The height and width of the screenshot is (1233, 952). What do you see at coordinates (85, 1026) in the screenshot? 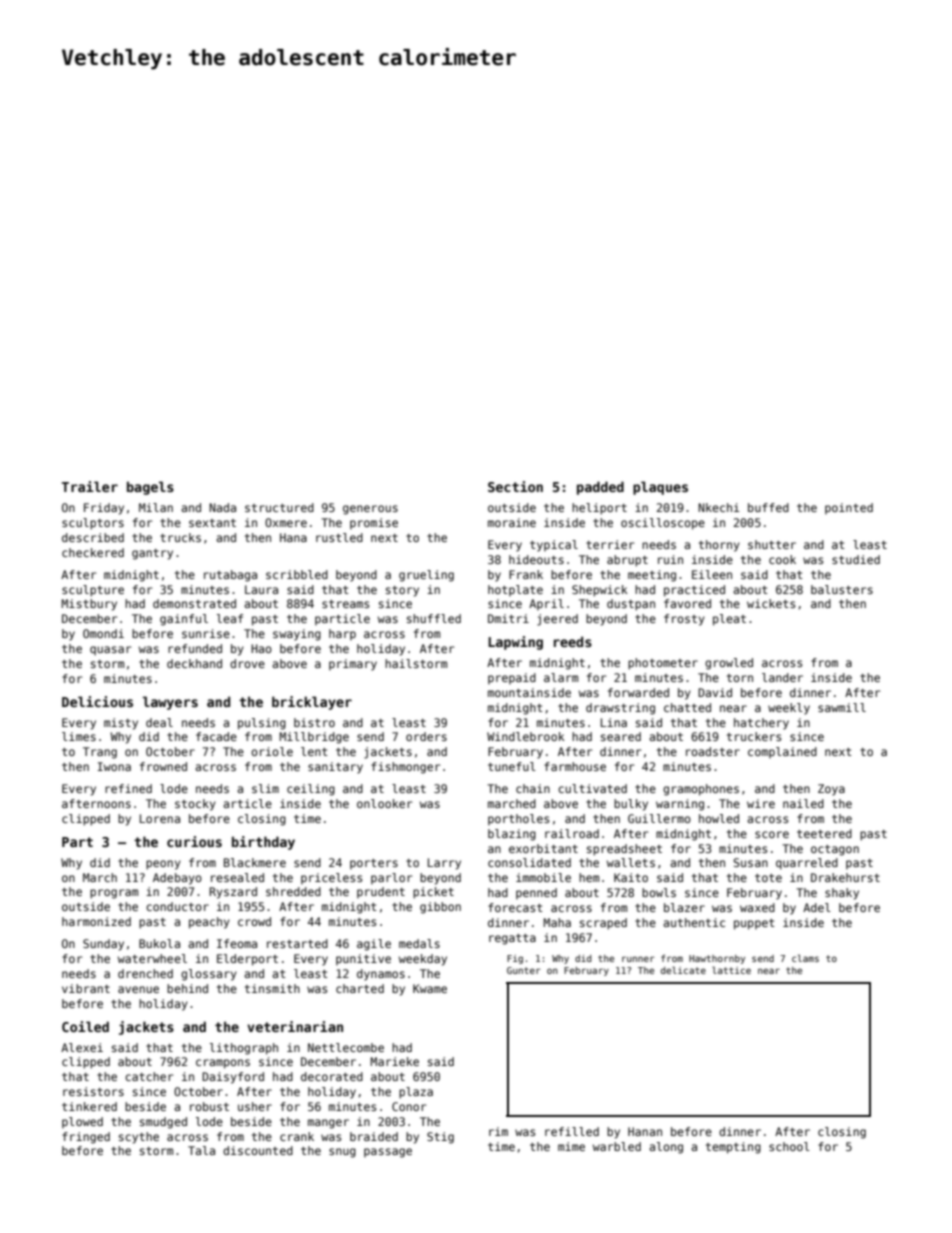
I see `Coiled` at bounding box center [85, 1026].
